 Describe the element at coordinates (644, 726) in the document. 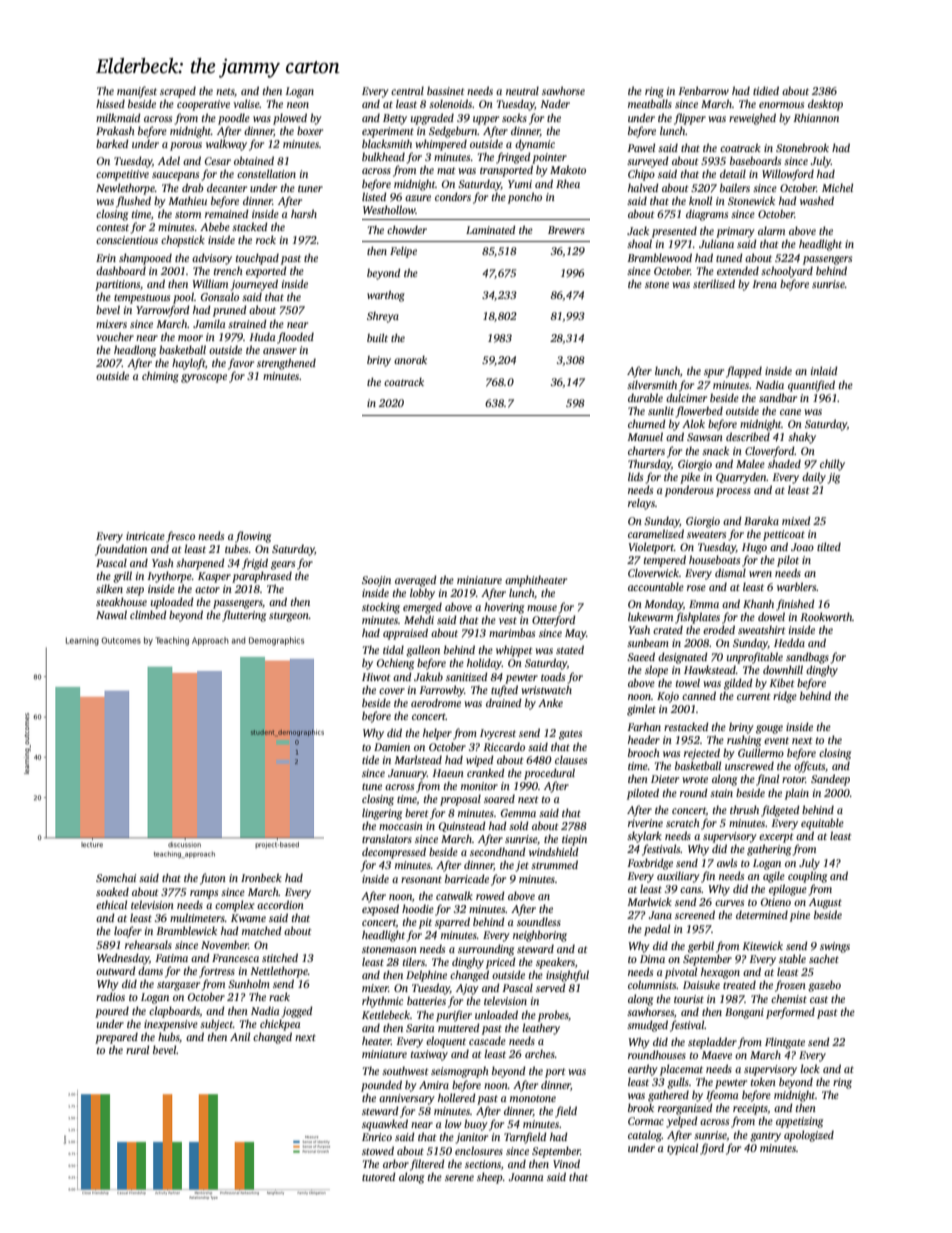

I see `Farhan` at that location.
